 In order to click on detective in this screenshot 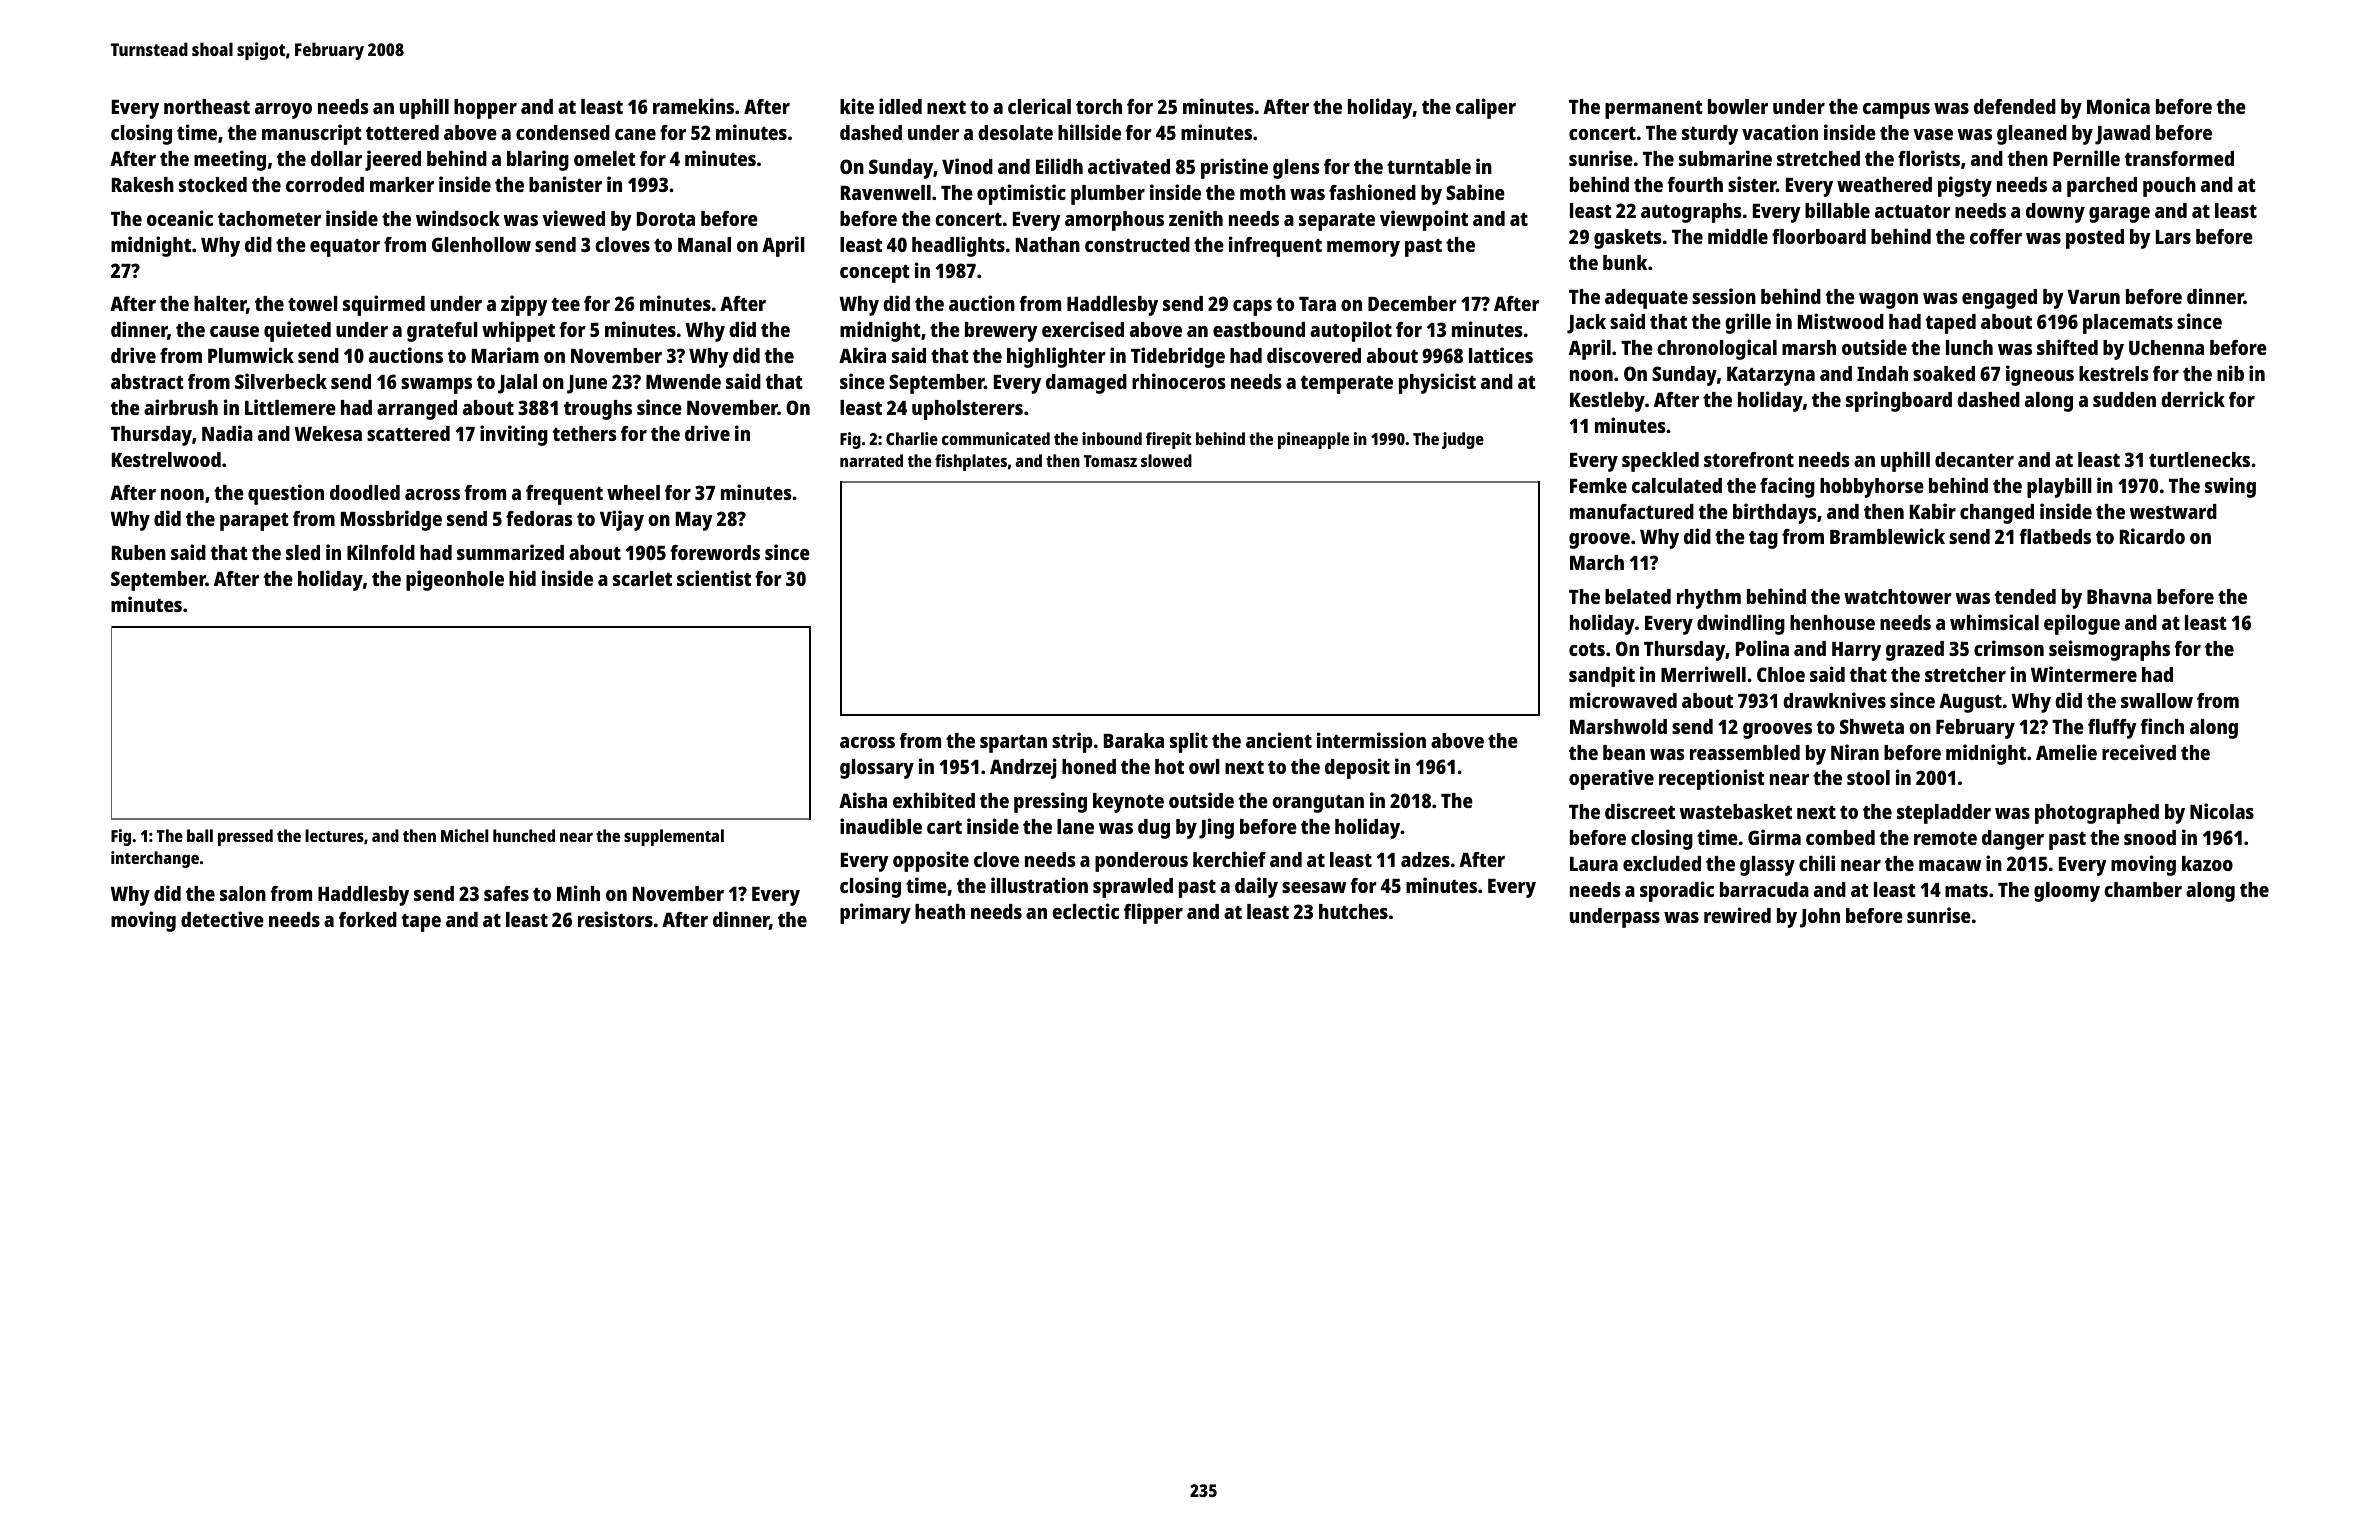, I will do `click(222, 919)`.
